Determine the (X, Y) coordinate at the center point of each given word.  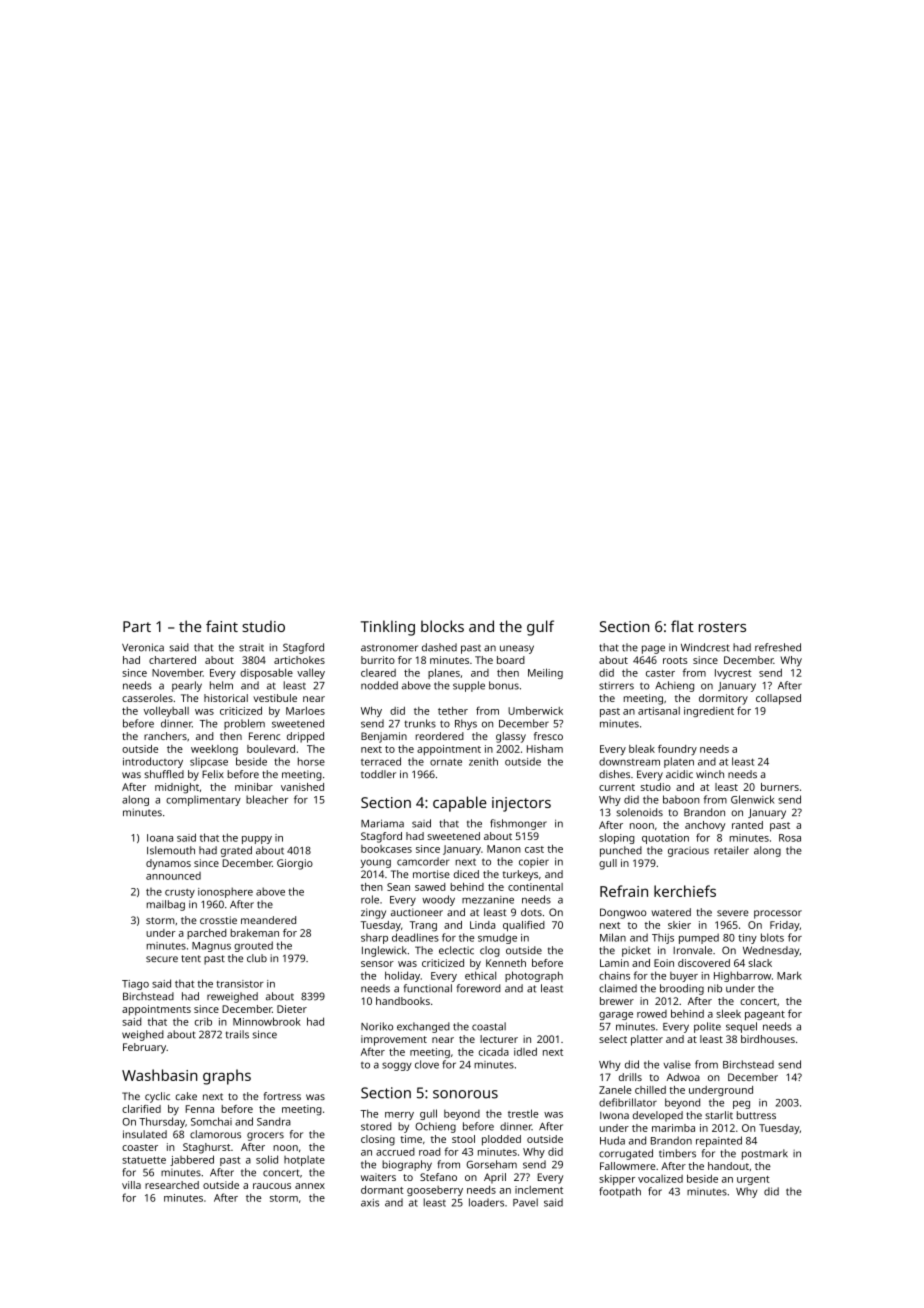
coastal (489, 1026)
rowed (652, 1014)
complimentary (203, 801)
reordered (440, 736)
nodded (379, 685)
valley (311, 673)
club (257, 958)
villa (131, 1185)
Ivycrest (733, 674)
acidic (679, 774)
